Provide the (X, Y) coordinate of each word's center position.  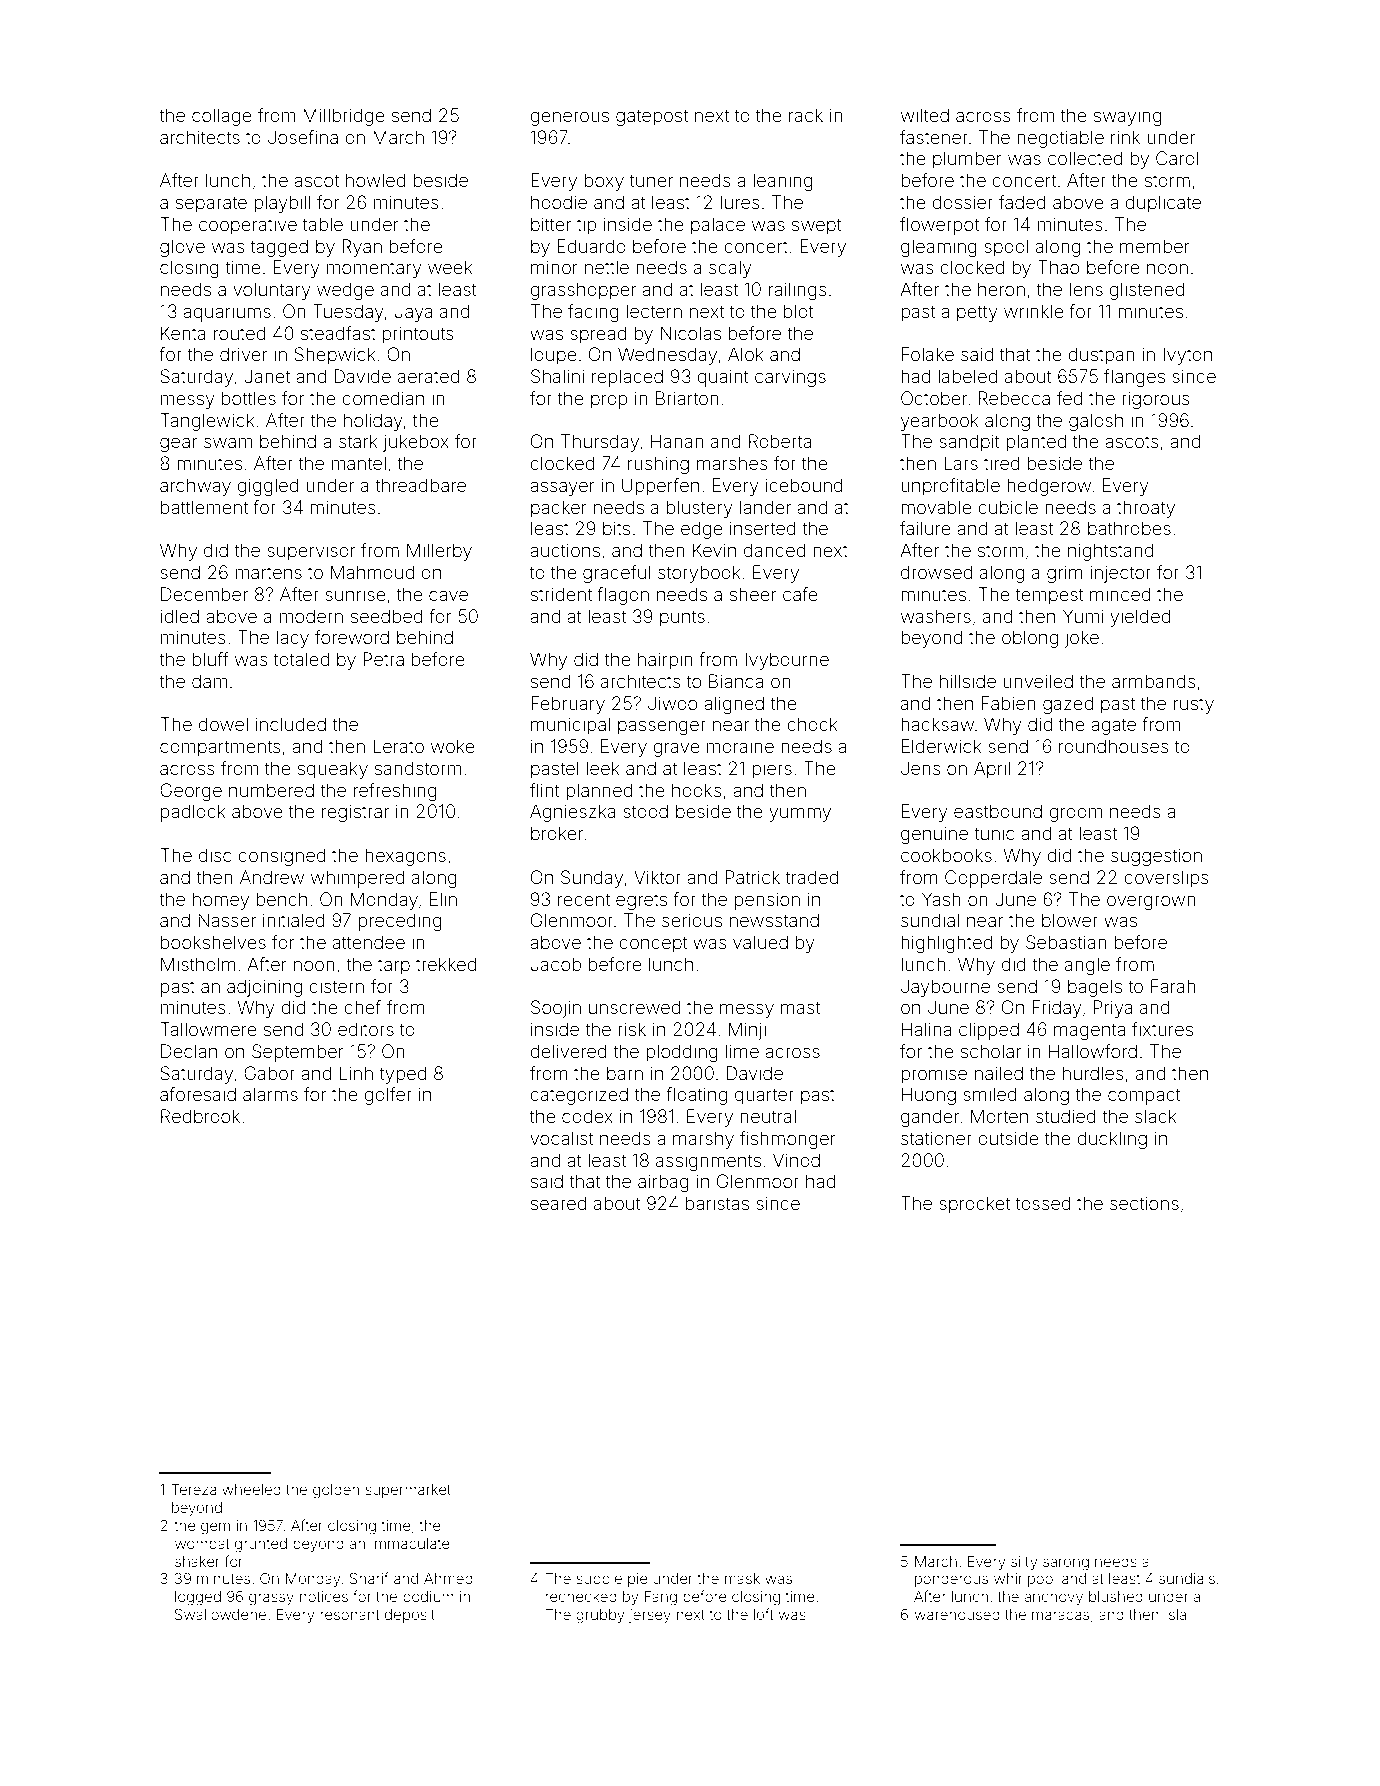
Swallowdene (220, 1614)
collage (222, 117)
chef (362, 1007)
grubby (600, 1616)
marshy (703, 1140)
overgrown (1151, 902)
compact (1144, 1096)
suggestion (1156, 857)
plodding (682, 1053)
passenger (662, 727)
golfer (388, 1096)
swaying (1128, 117)
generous (569, 118)
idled (180, 616)
